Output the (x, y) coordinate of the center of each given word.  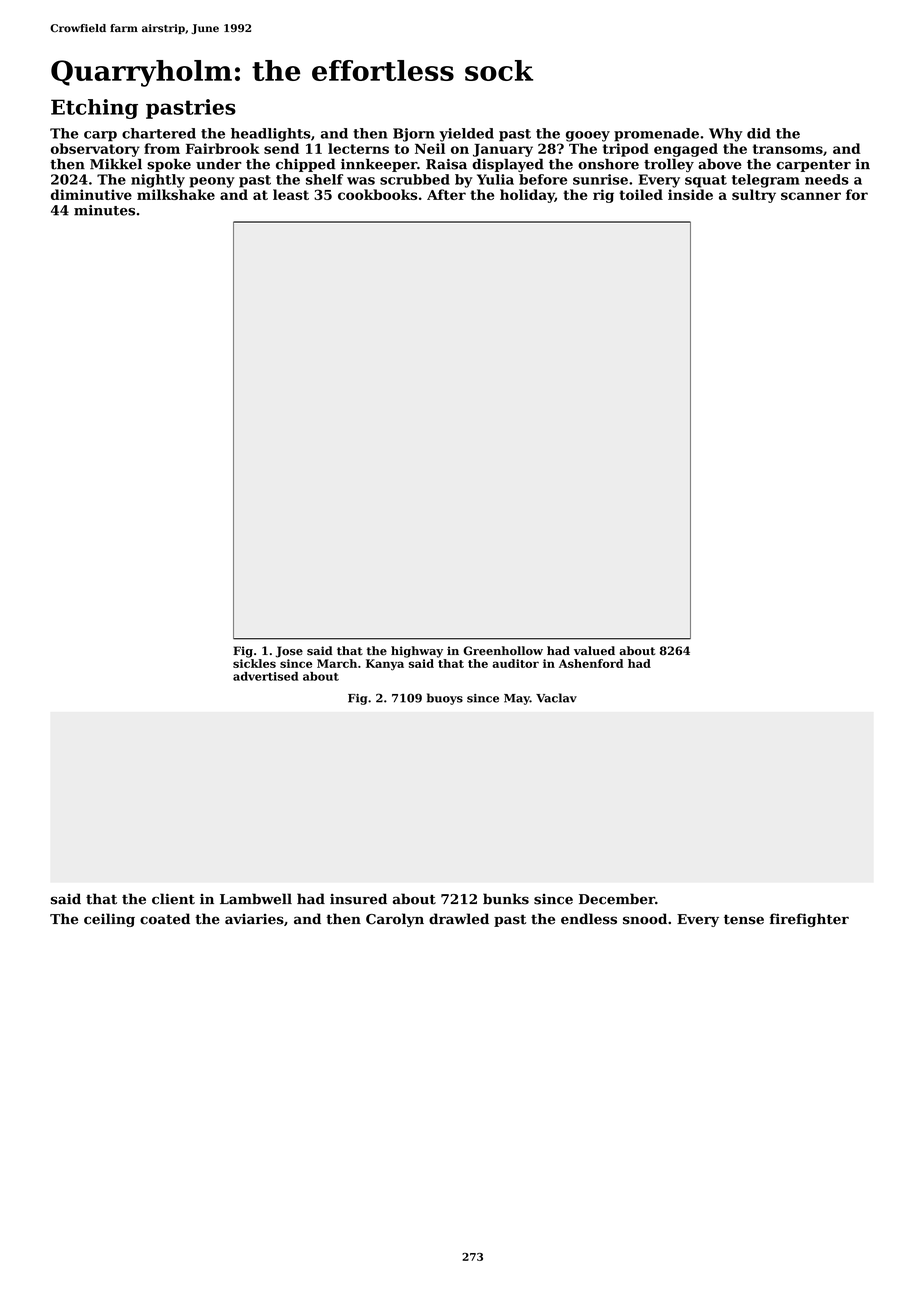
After (446, 194)
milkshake (176, 194)
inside (690, 194)
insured (358, 899)
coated (165, 919)
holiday (527, 196)
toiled (641, 194)
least (291, 194)
